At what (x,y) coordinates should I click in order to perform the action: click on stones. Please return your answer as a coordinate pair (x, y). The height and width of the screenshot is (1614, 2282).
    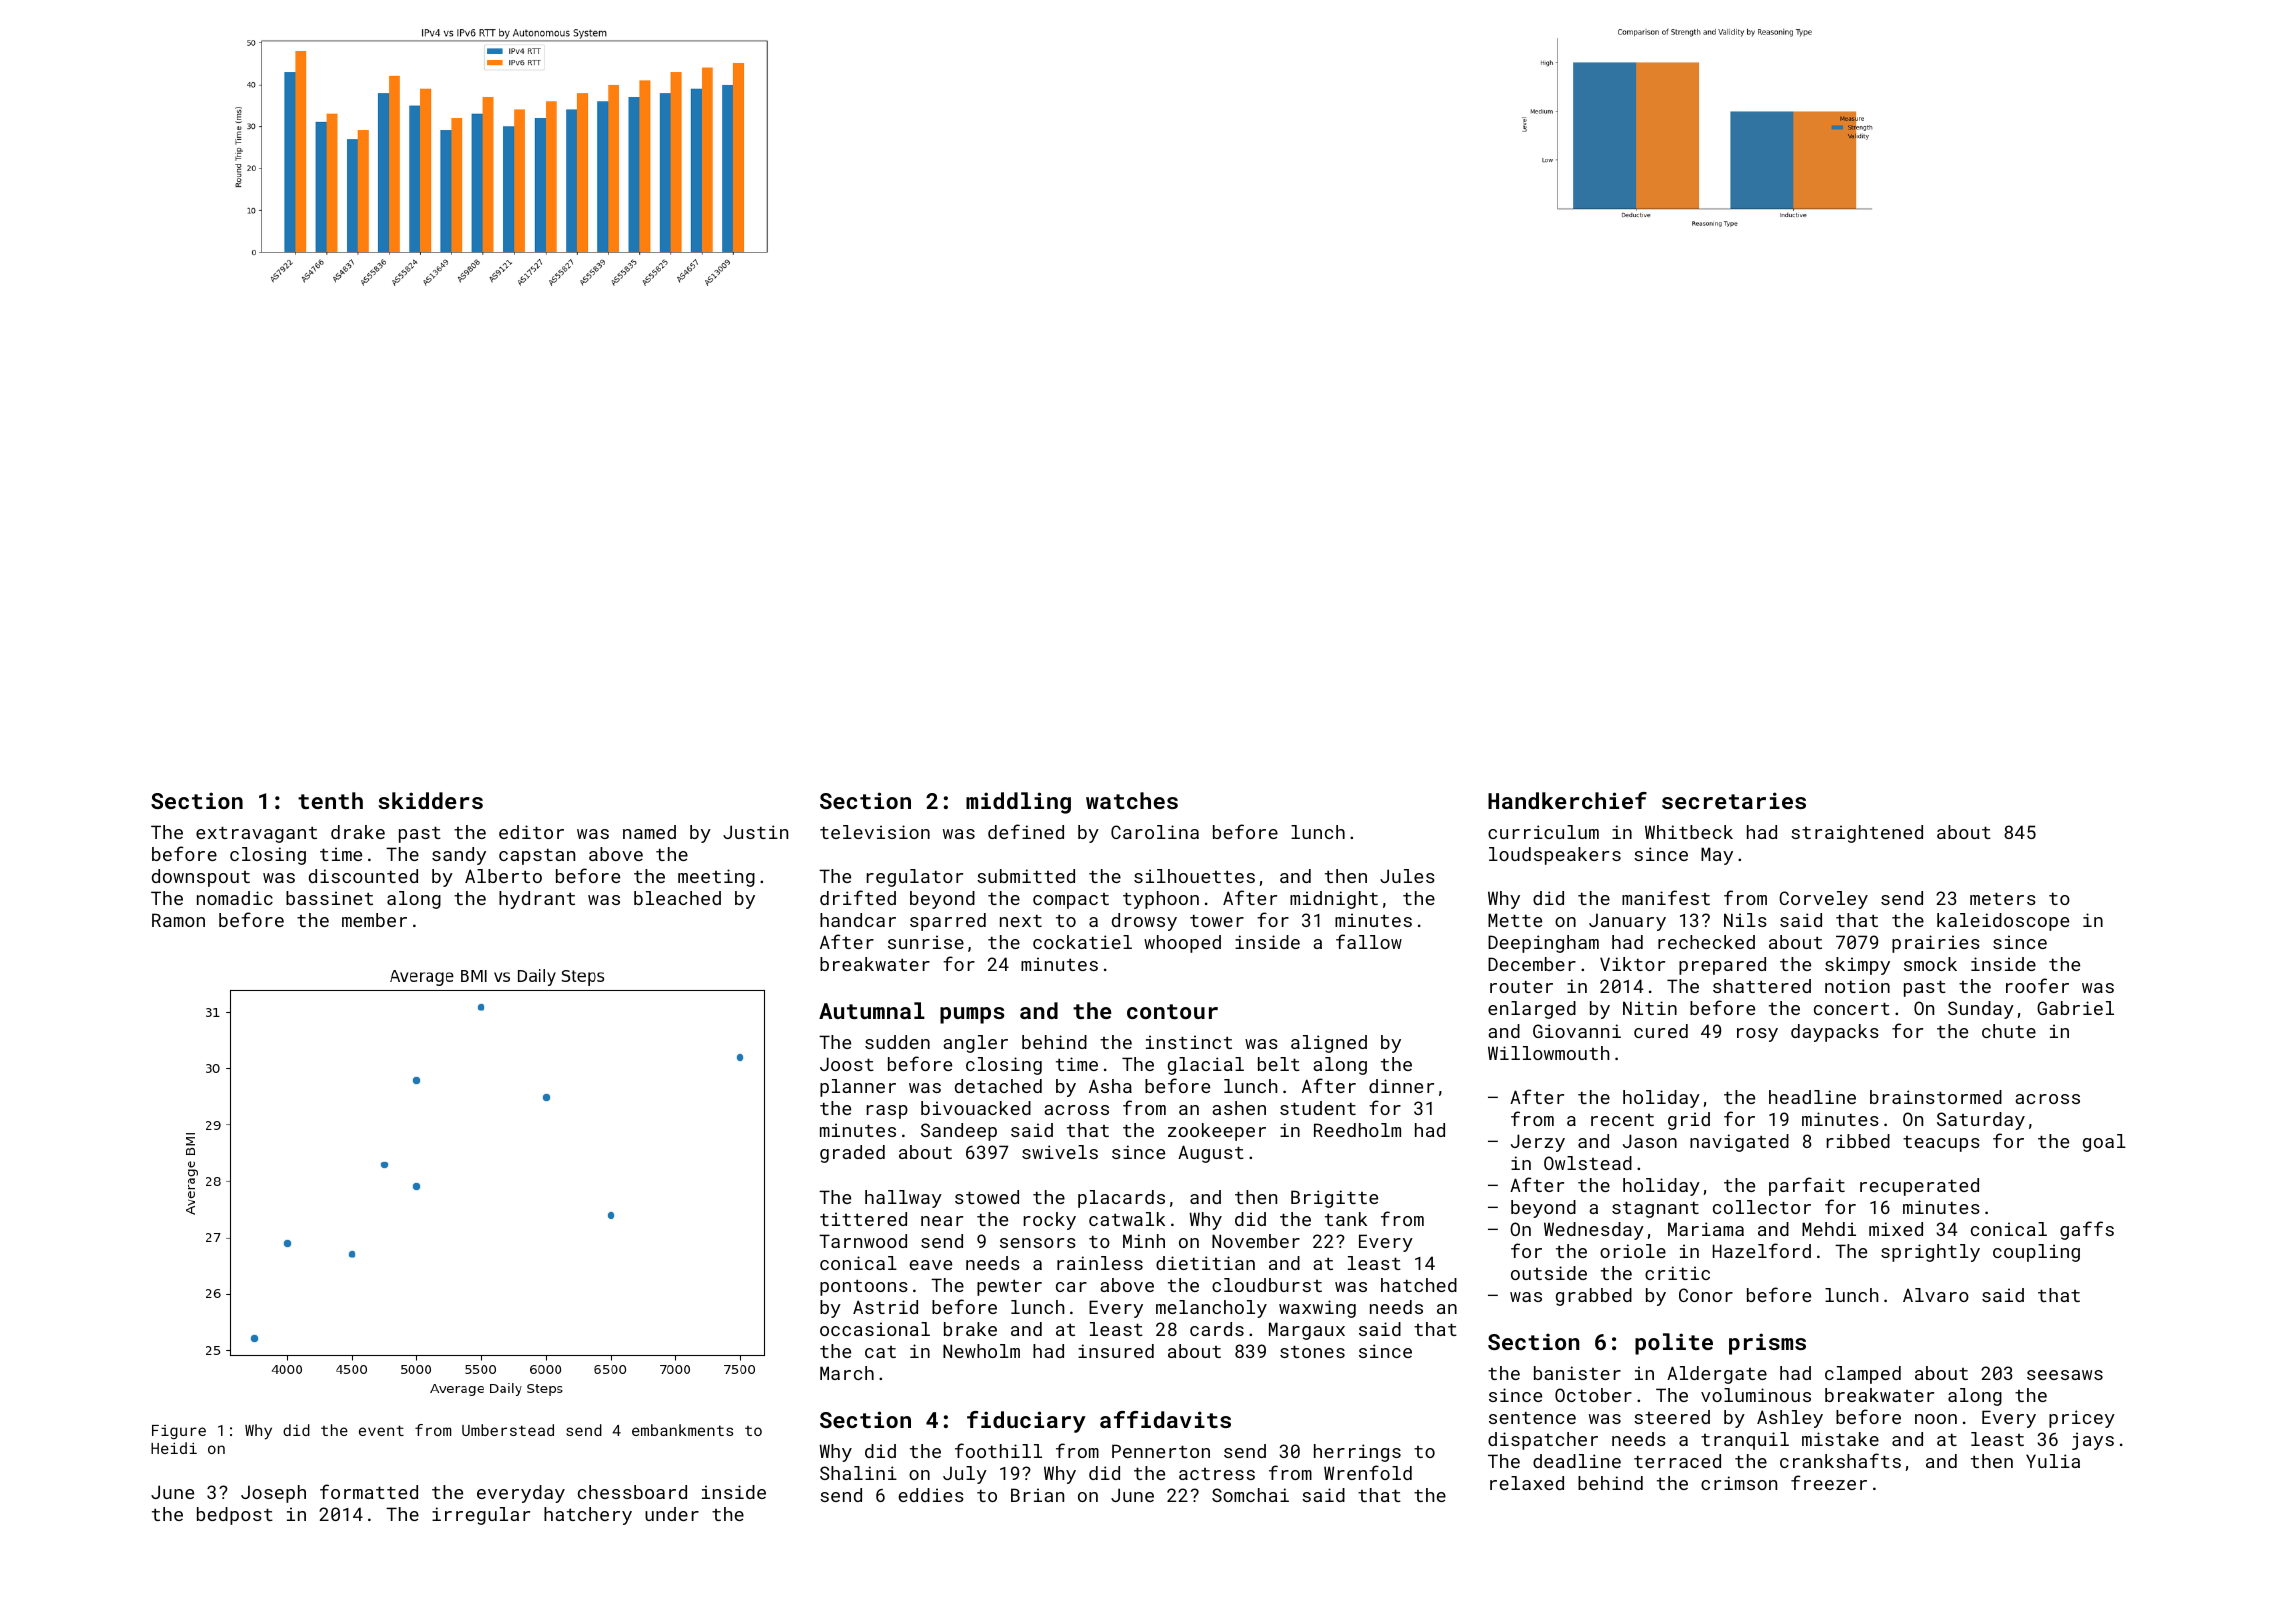
    Looking at the image, I should click on (1312, 1351).
